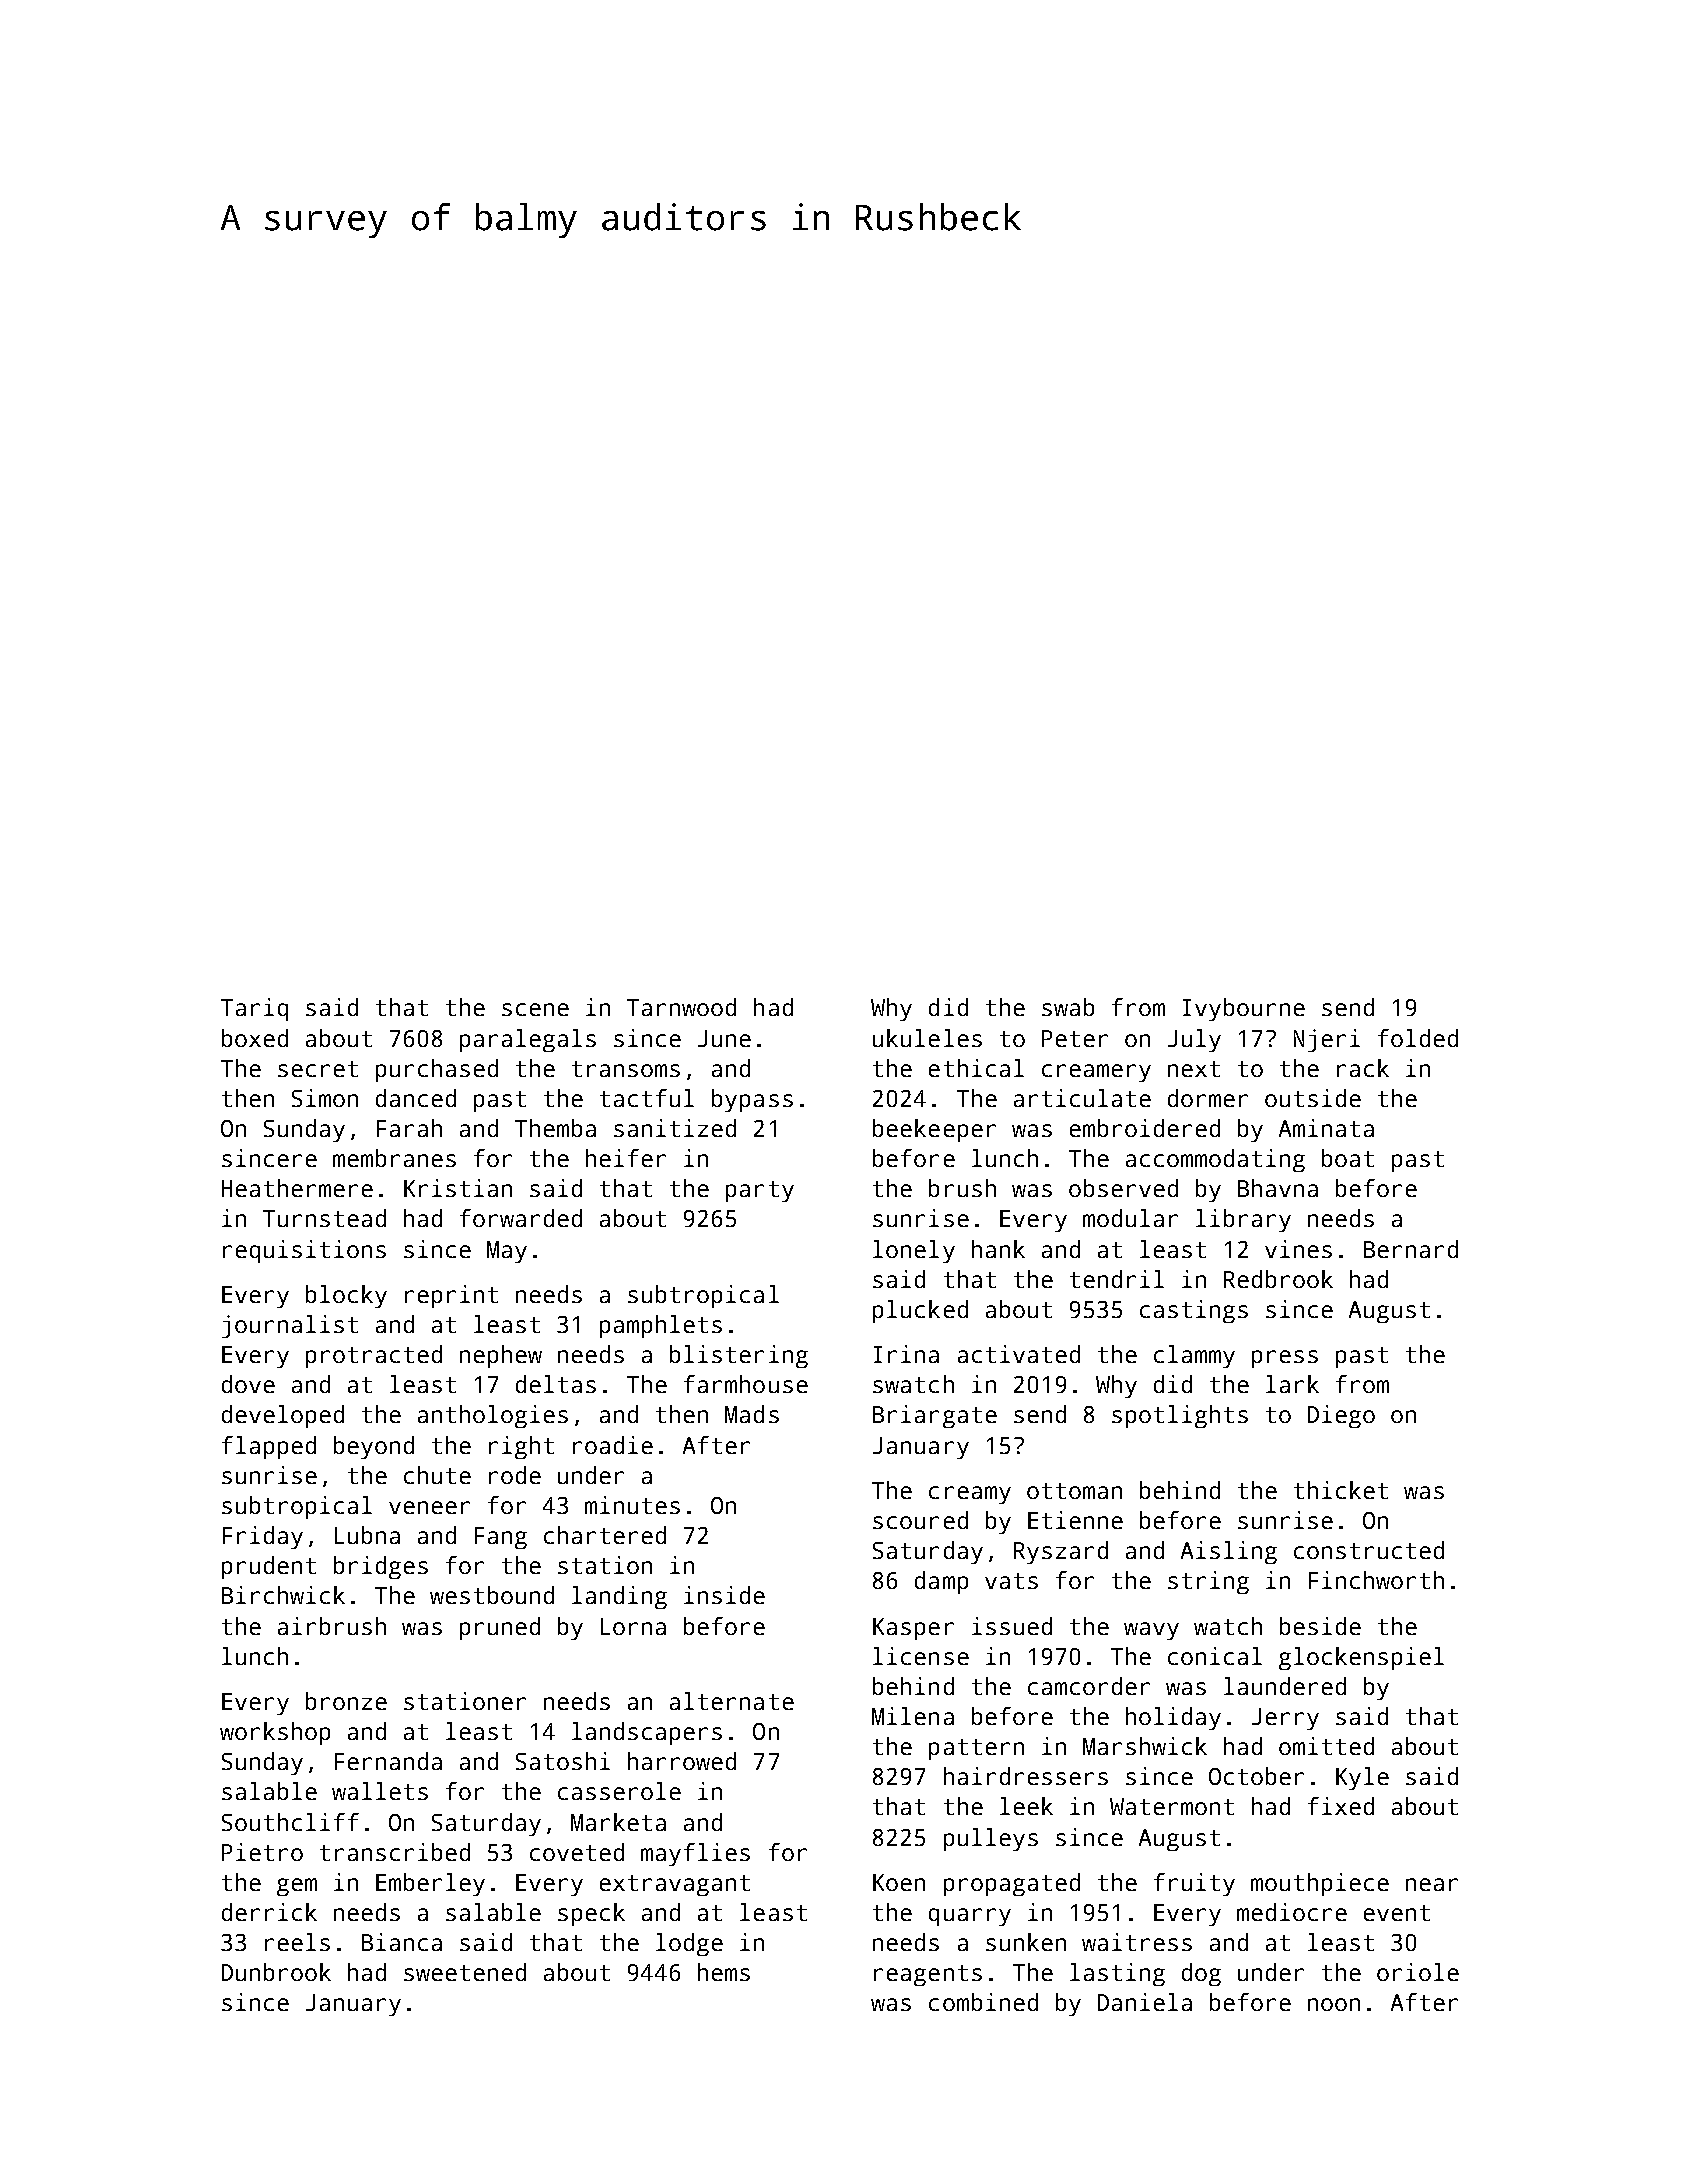 The width and height of the document is (1683, 2178). What do you see at coordinates (409, 1128) in the document?
I see `Farah` at bounding box center [409, 1128].
